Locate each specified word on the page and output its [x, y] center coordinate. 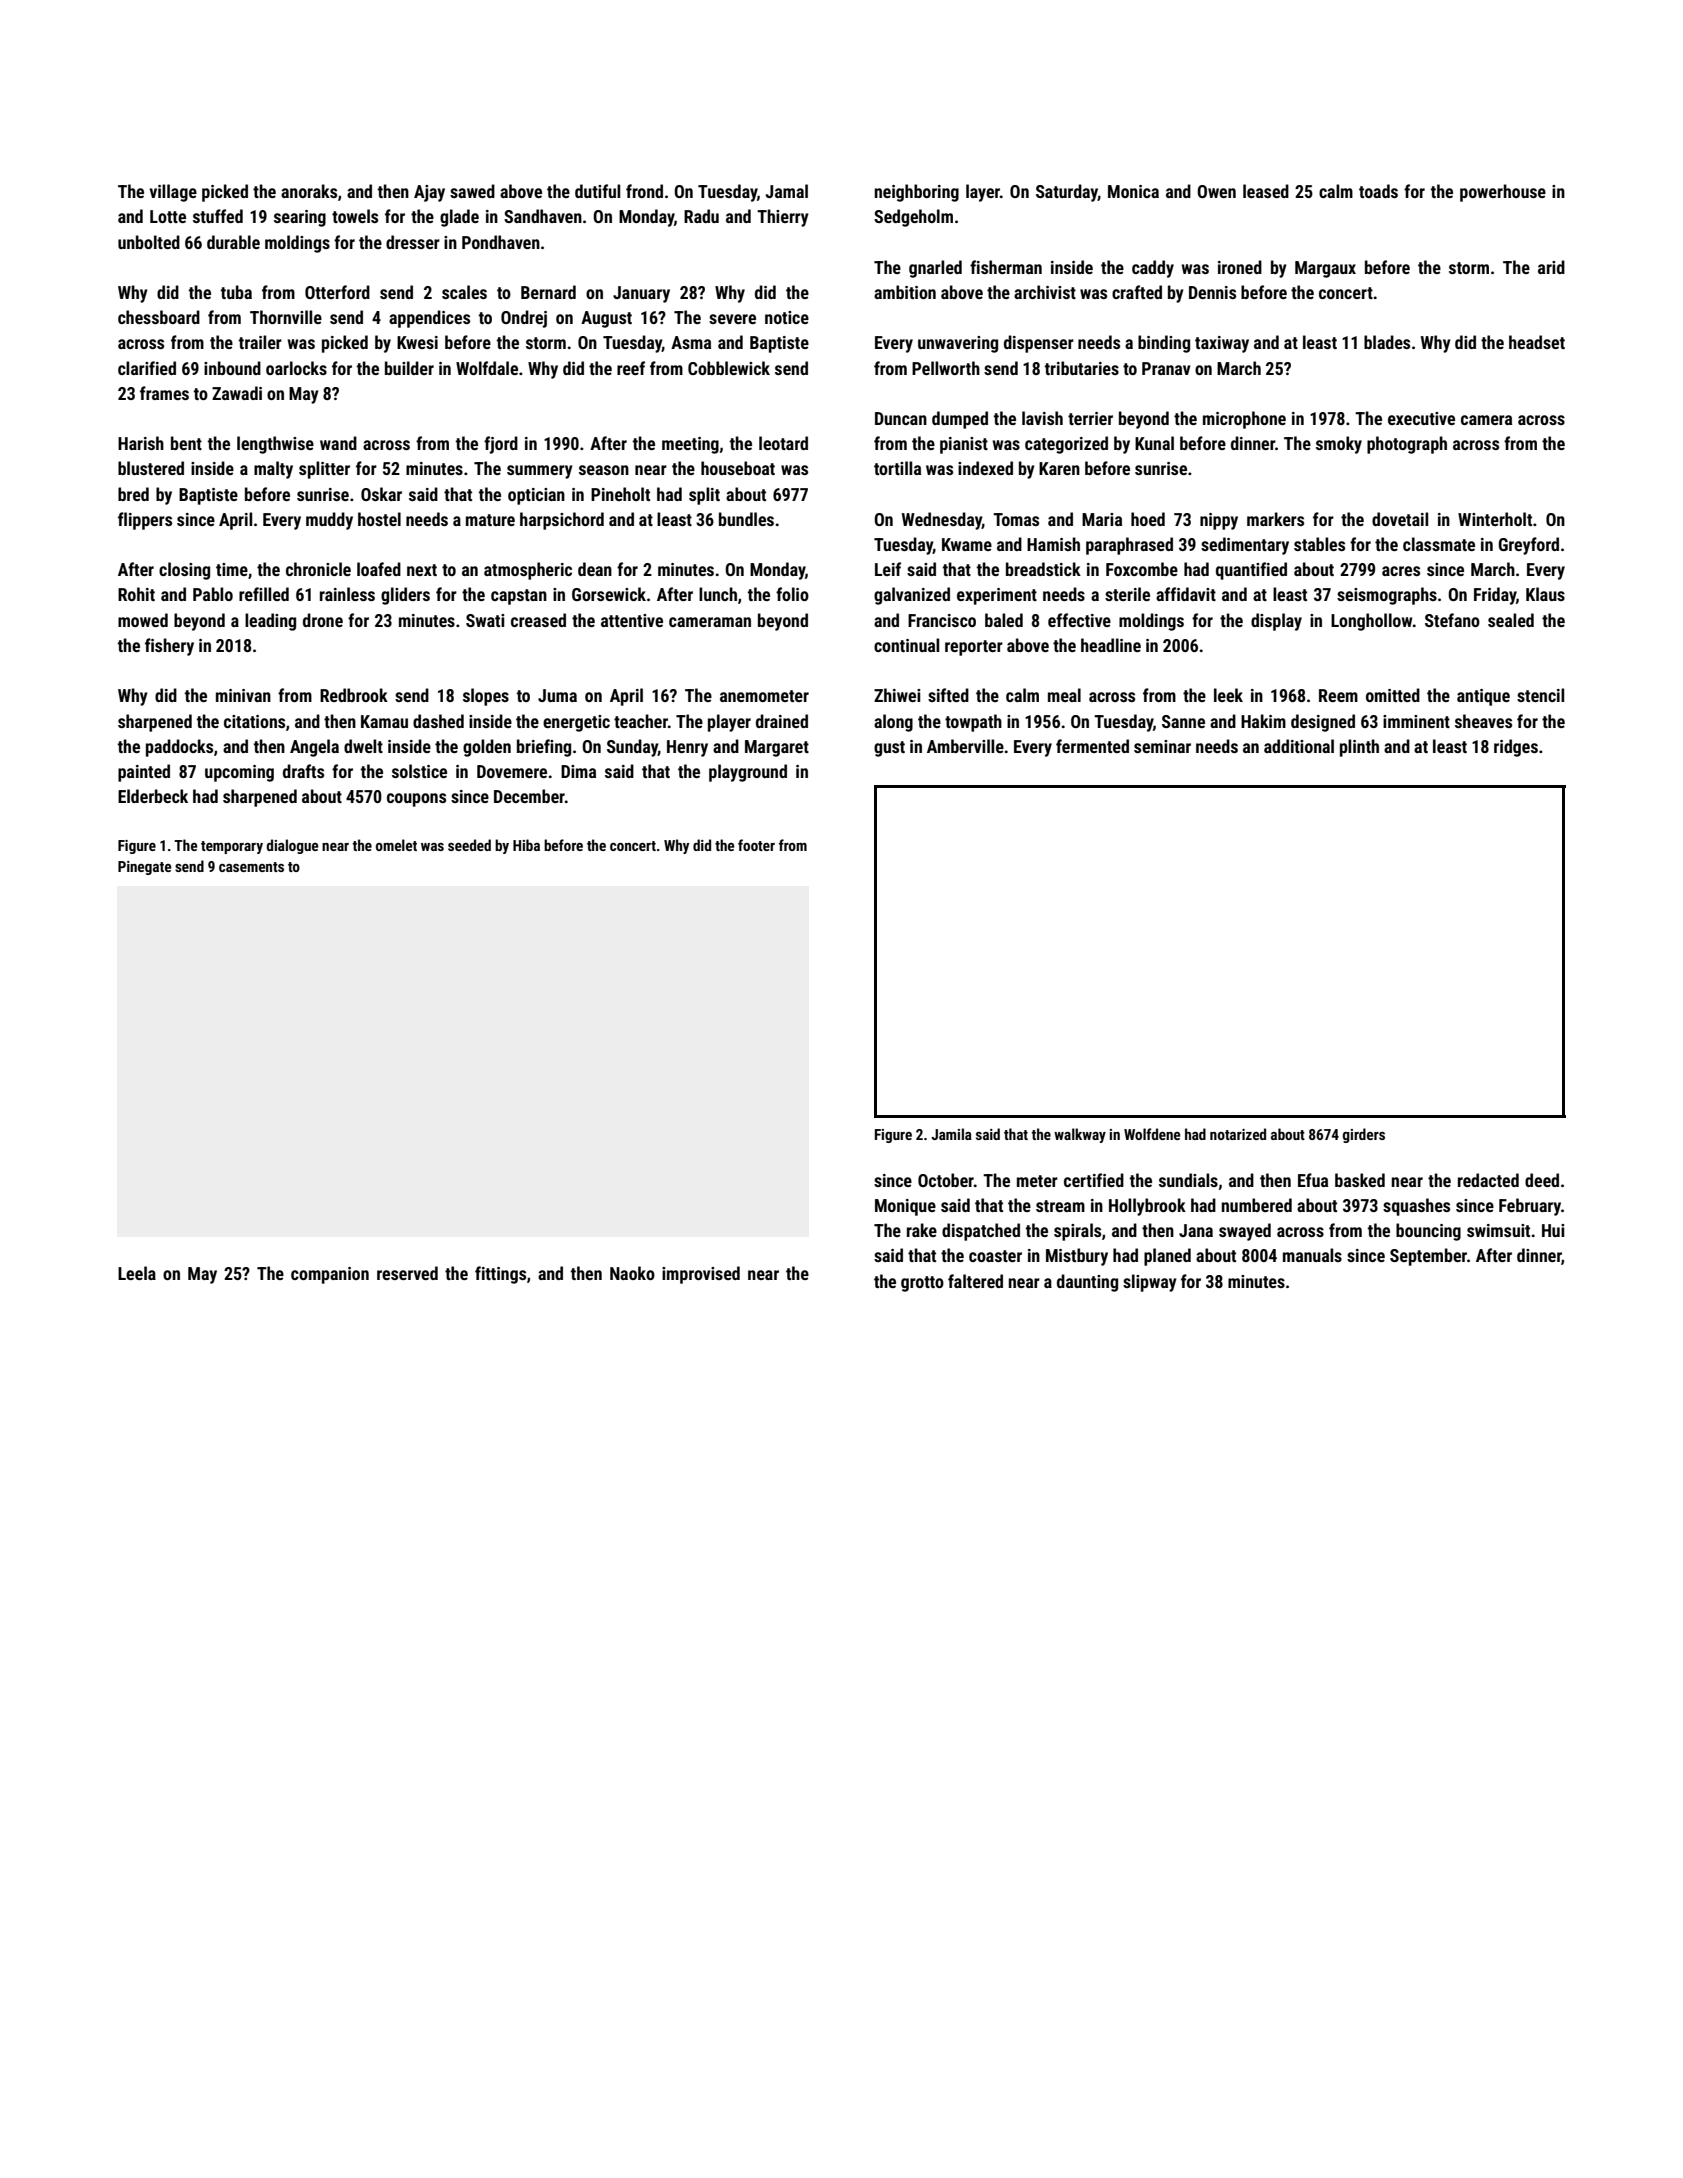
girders [1364, 1135]
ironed [1240, 267]
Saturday [1067, 193]
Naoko [632, 1273]
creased [538, 620]
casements [251, 867]
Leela [137, 1273]
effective [1079, 620]
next [422, 570]
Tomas [1016, 519]
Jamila [951, 1134]
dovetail [1400, 519]
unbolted [149, 242]
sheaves [1483, 721]
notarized [1238, 1134]
